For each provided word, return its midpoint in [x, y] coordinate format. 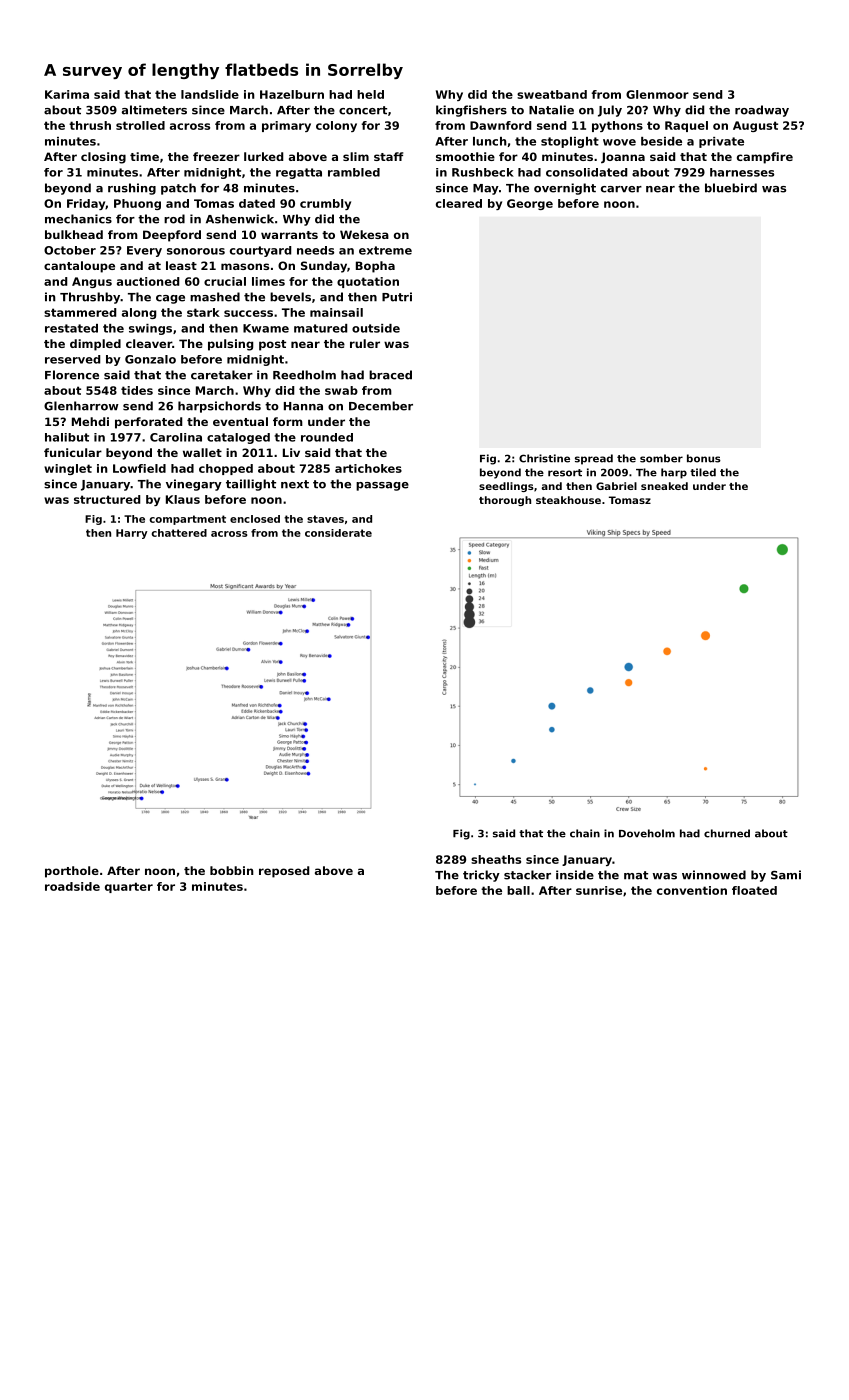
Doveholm [647, 833]
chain [585, 833]
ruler [365, 343]
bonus [704, 458]
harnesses [742, 172]
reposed [284, 872]
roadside [72, 886]
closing [103, 158]
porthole [72, 872]
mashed [215, 297]
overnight [565, 189]
